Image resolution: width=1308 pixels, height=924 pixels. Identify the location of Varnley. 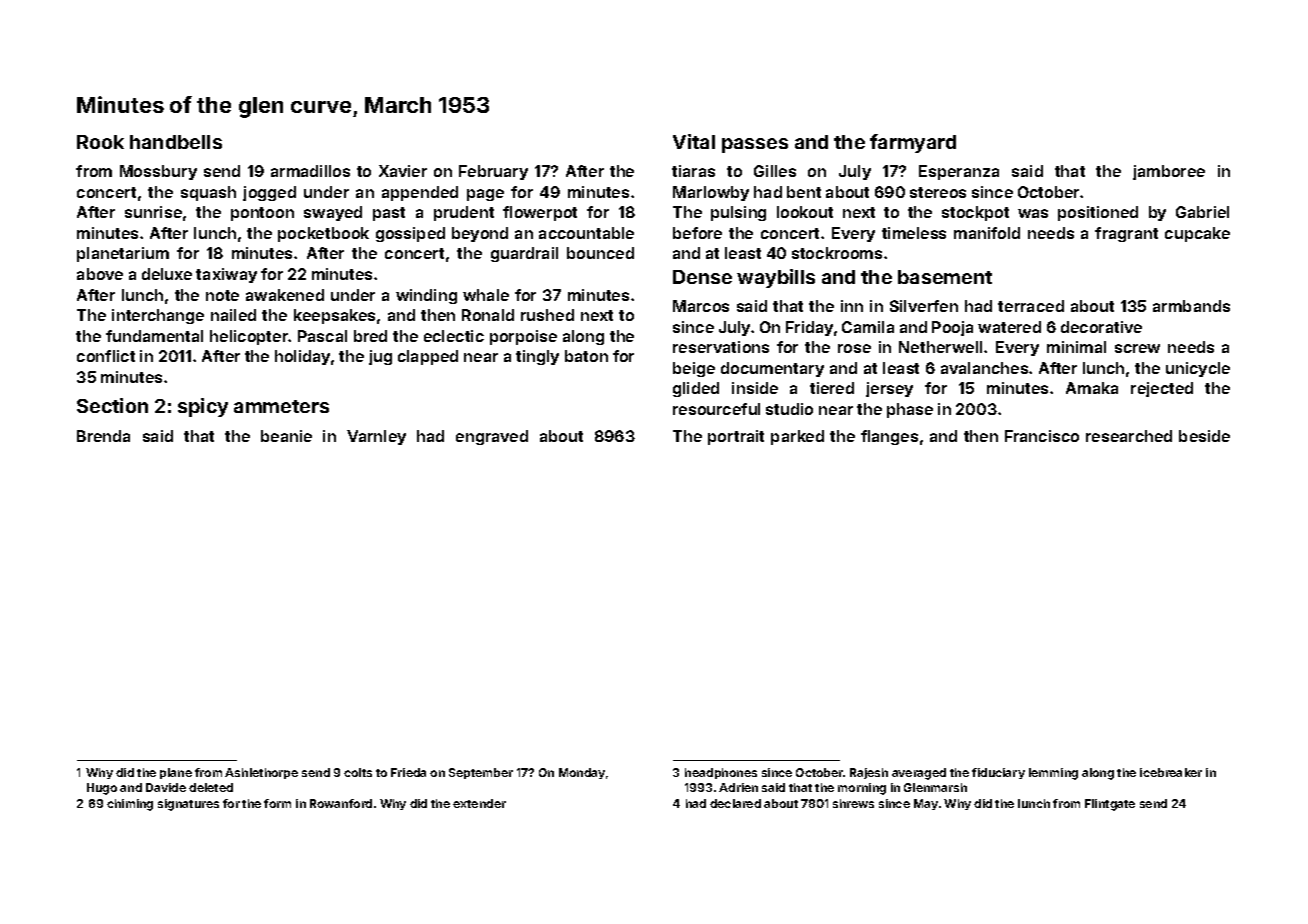
(376, 437).
